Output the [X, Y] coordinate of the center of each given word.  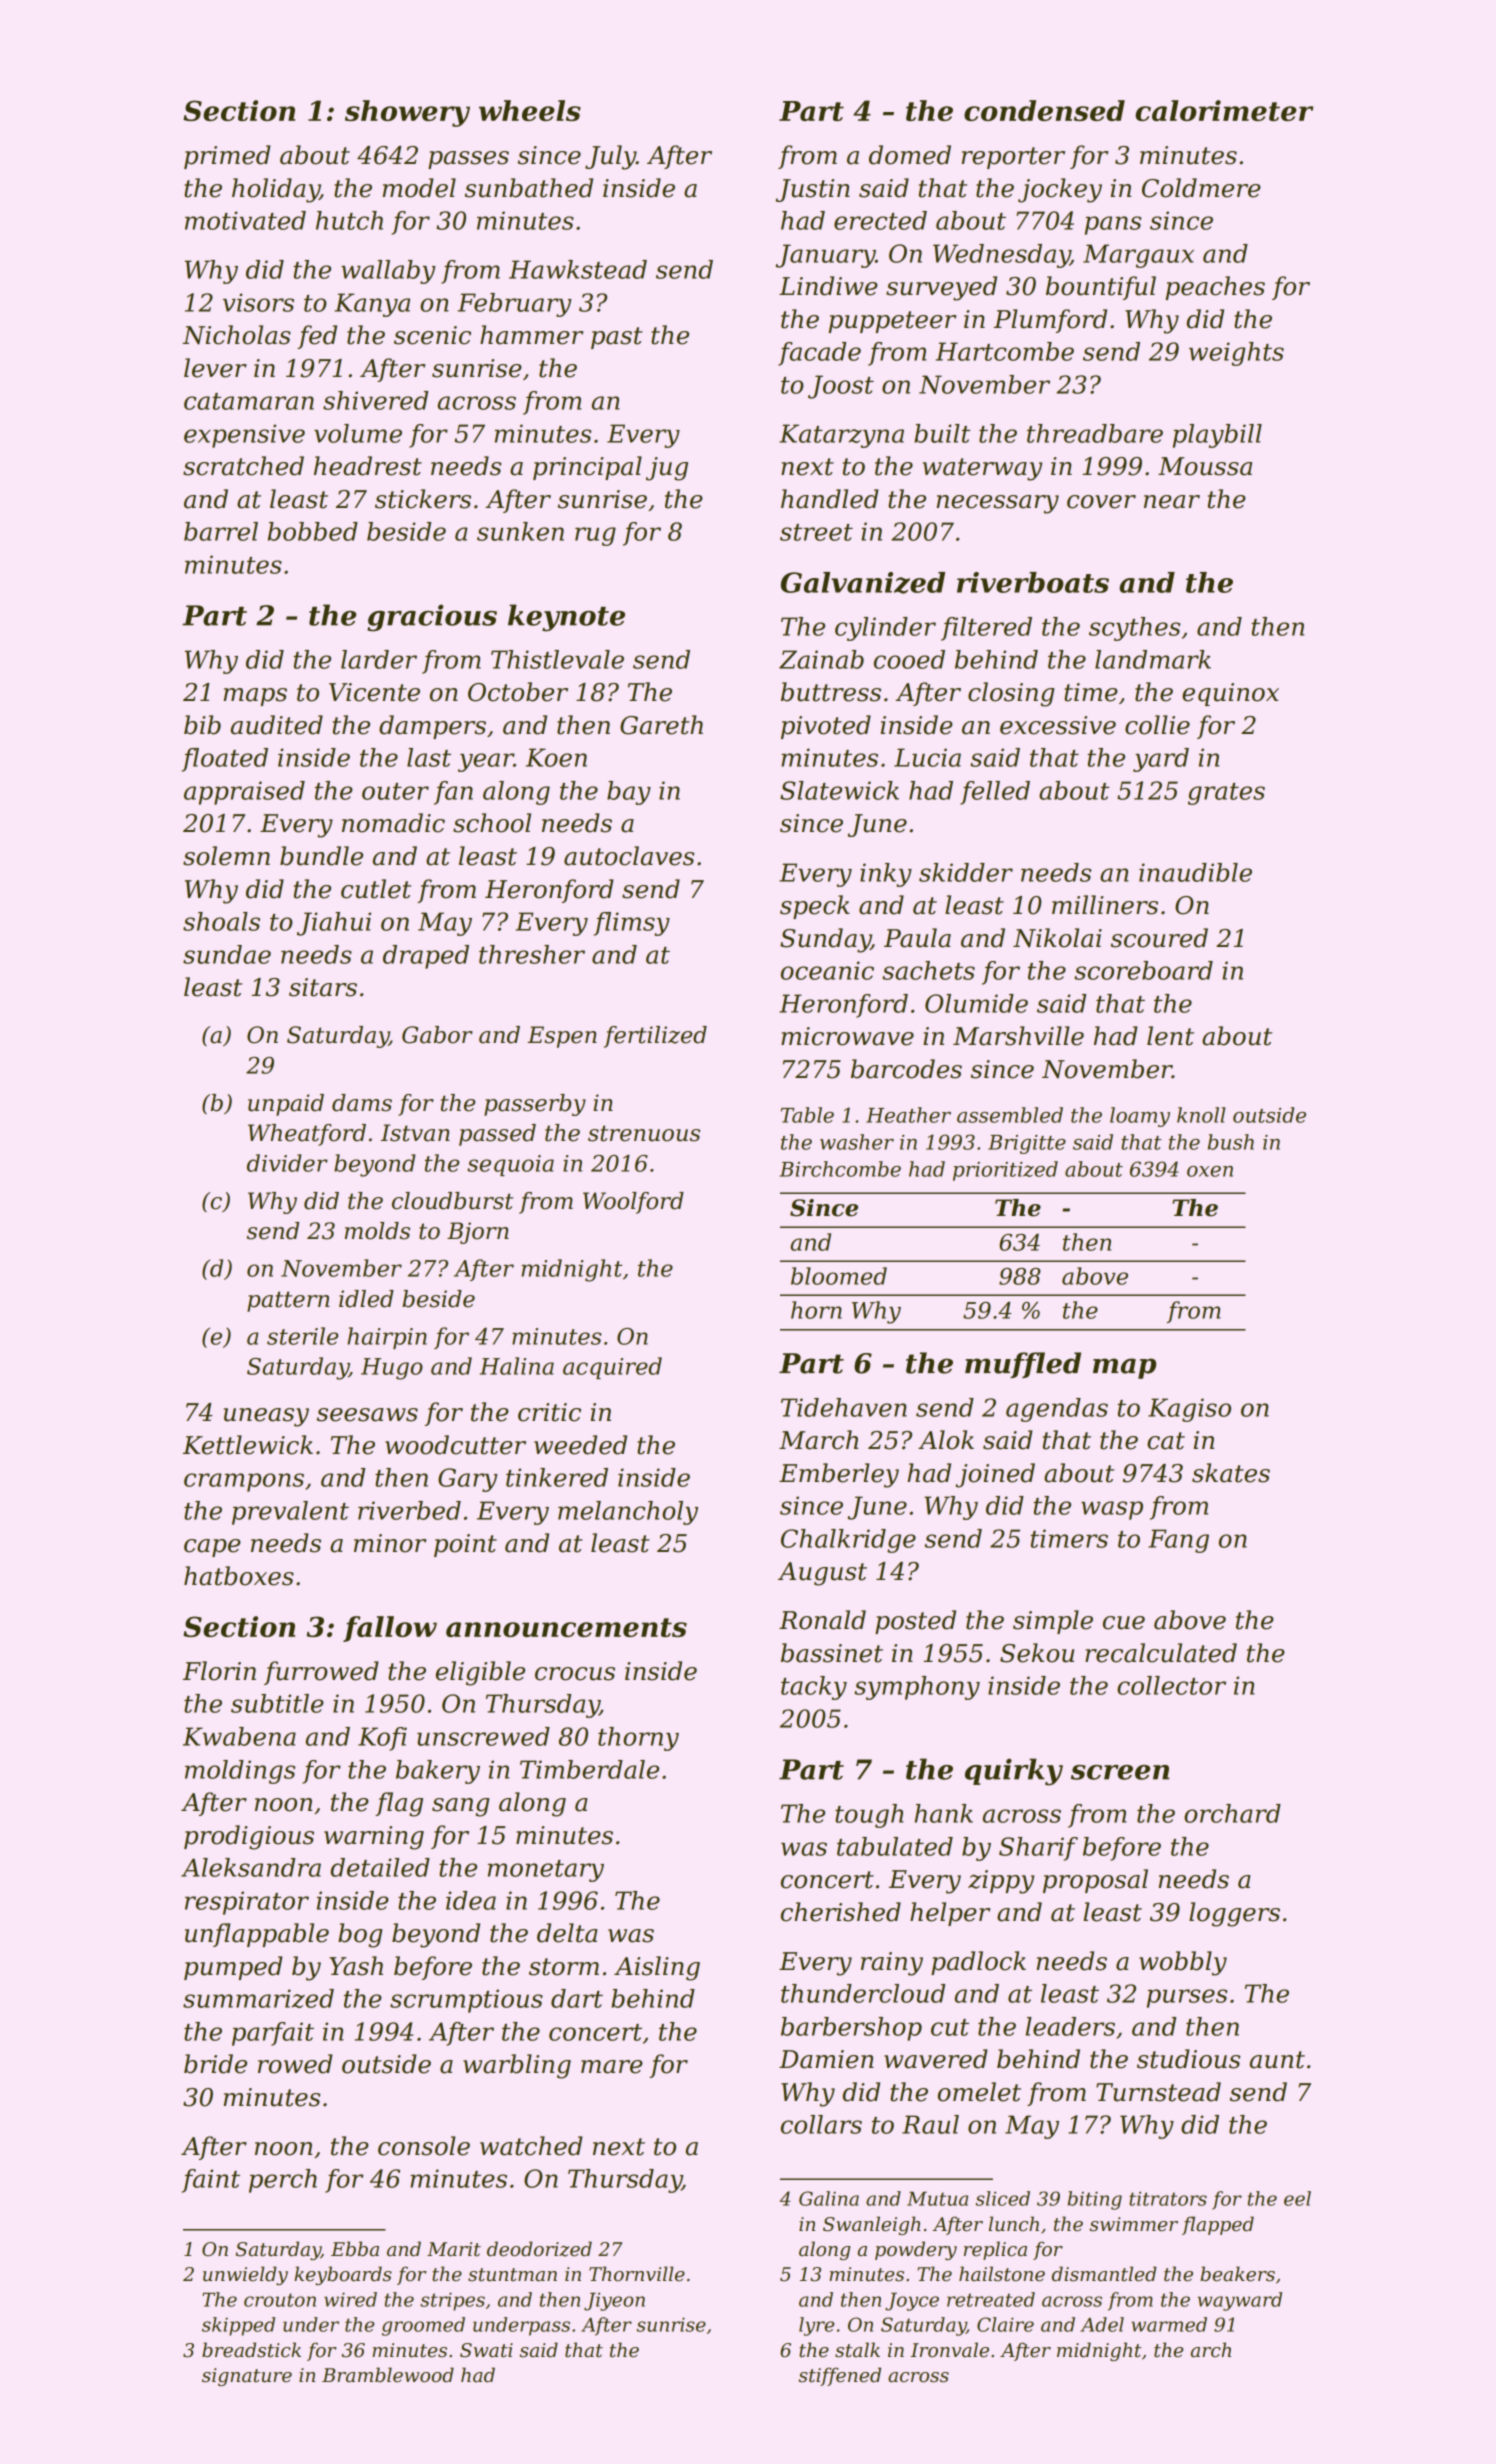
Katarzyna [841, 436]
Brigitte [1027, 1144]
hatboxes [239, 1576]
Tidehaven [844, 1407]
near [1172, 502]
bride [215, 2064]
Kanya [372, 305]
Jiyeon [614, 2301]
